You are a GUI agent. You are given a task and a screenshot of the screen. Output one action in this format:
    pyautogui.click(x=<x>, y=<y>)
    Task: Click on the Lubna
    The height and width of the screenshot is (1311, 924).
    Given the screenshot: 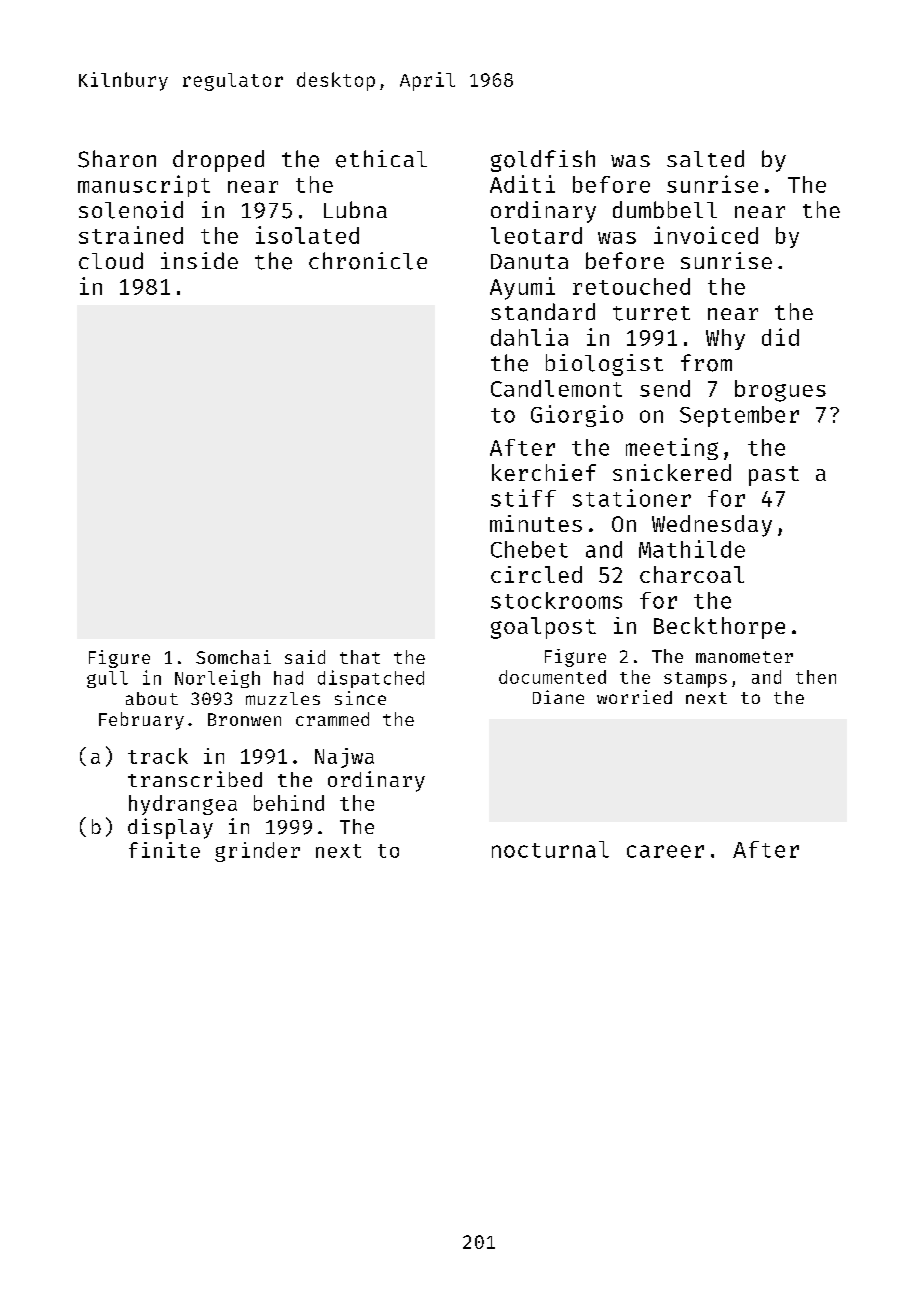 What is the action you would take?
    pyautogui.click(x=355, y=209)
